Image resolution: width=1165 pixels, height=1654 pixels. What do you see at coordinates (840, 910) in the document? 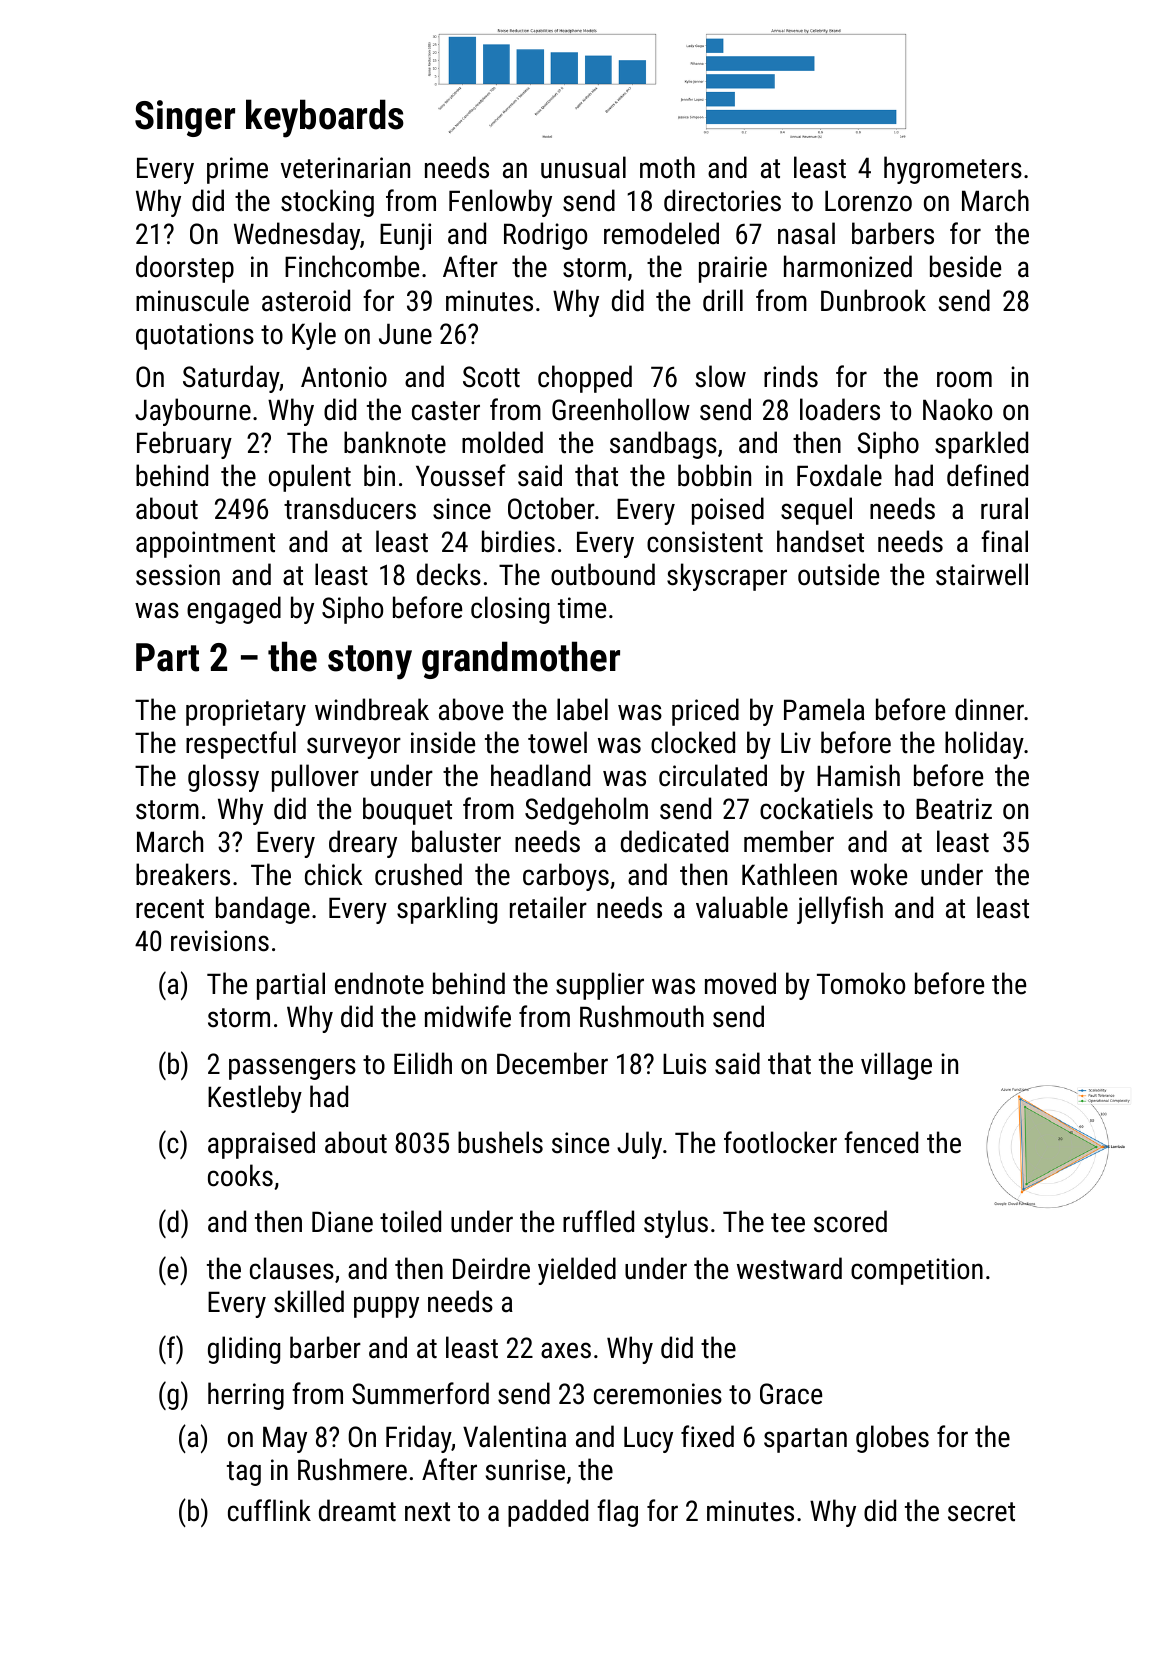
I see `jellyfish` at bounding box center [840, 910].
